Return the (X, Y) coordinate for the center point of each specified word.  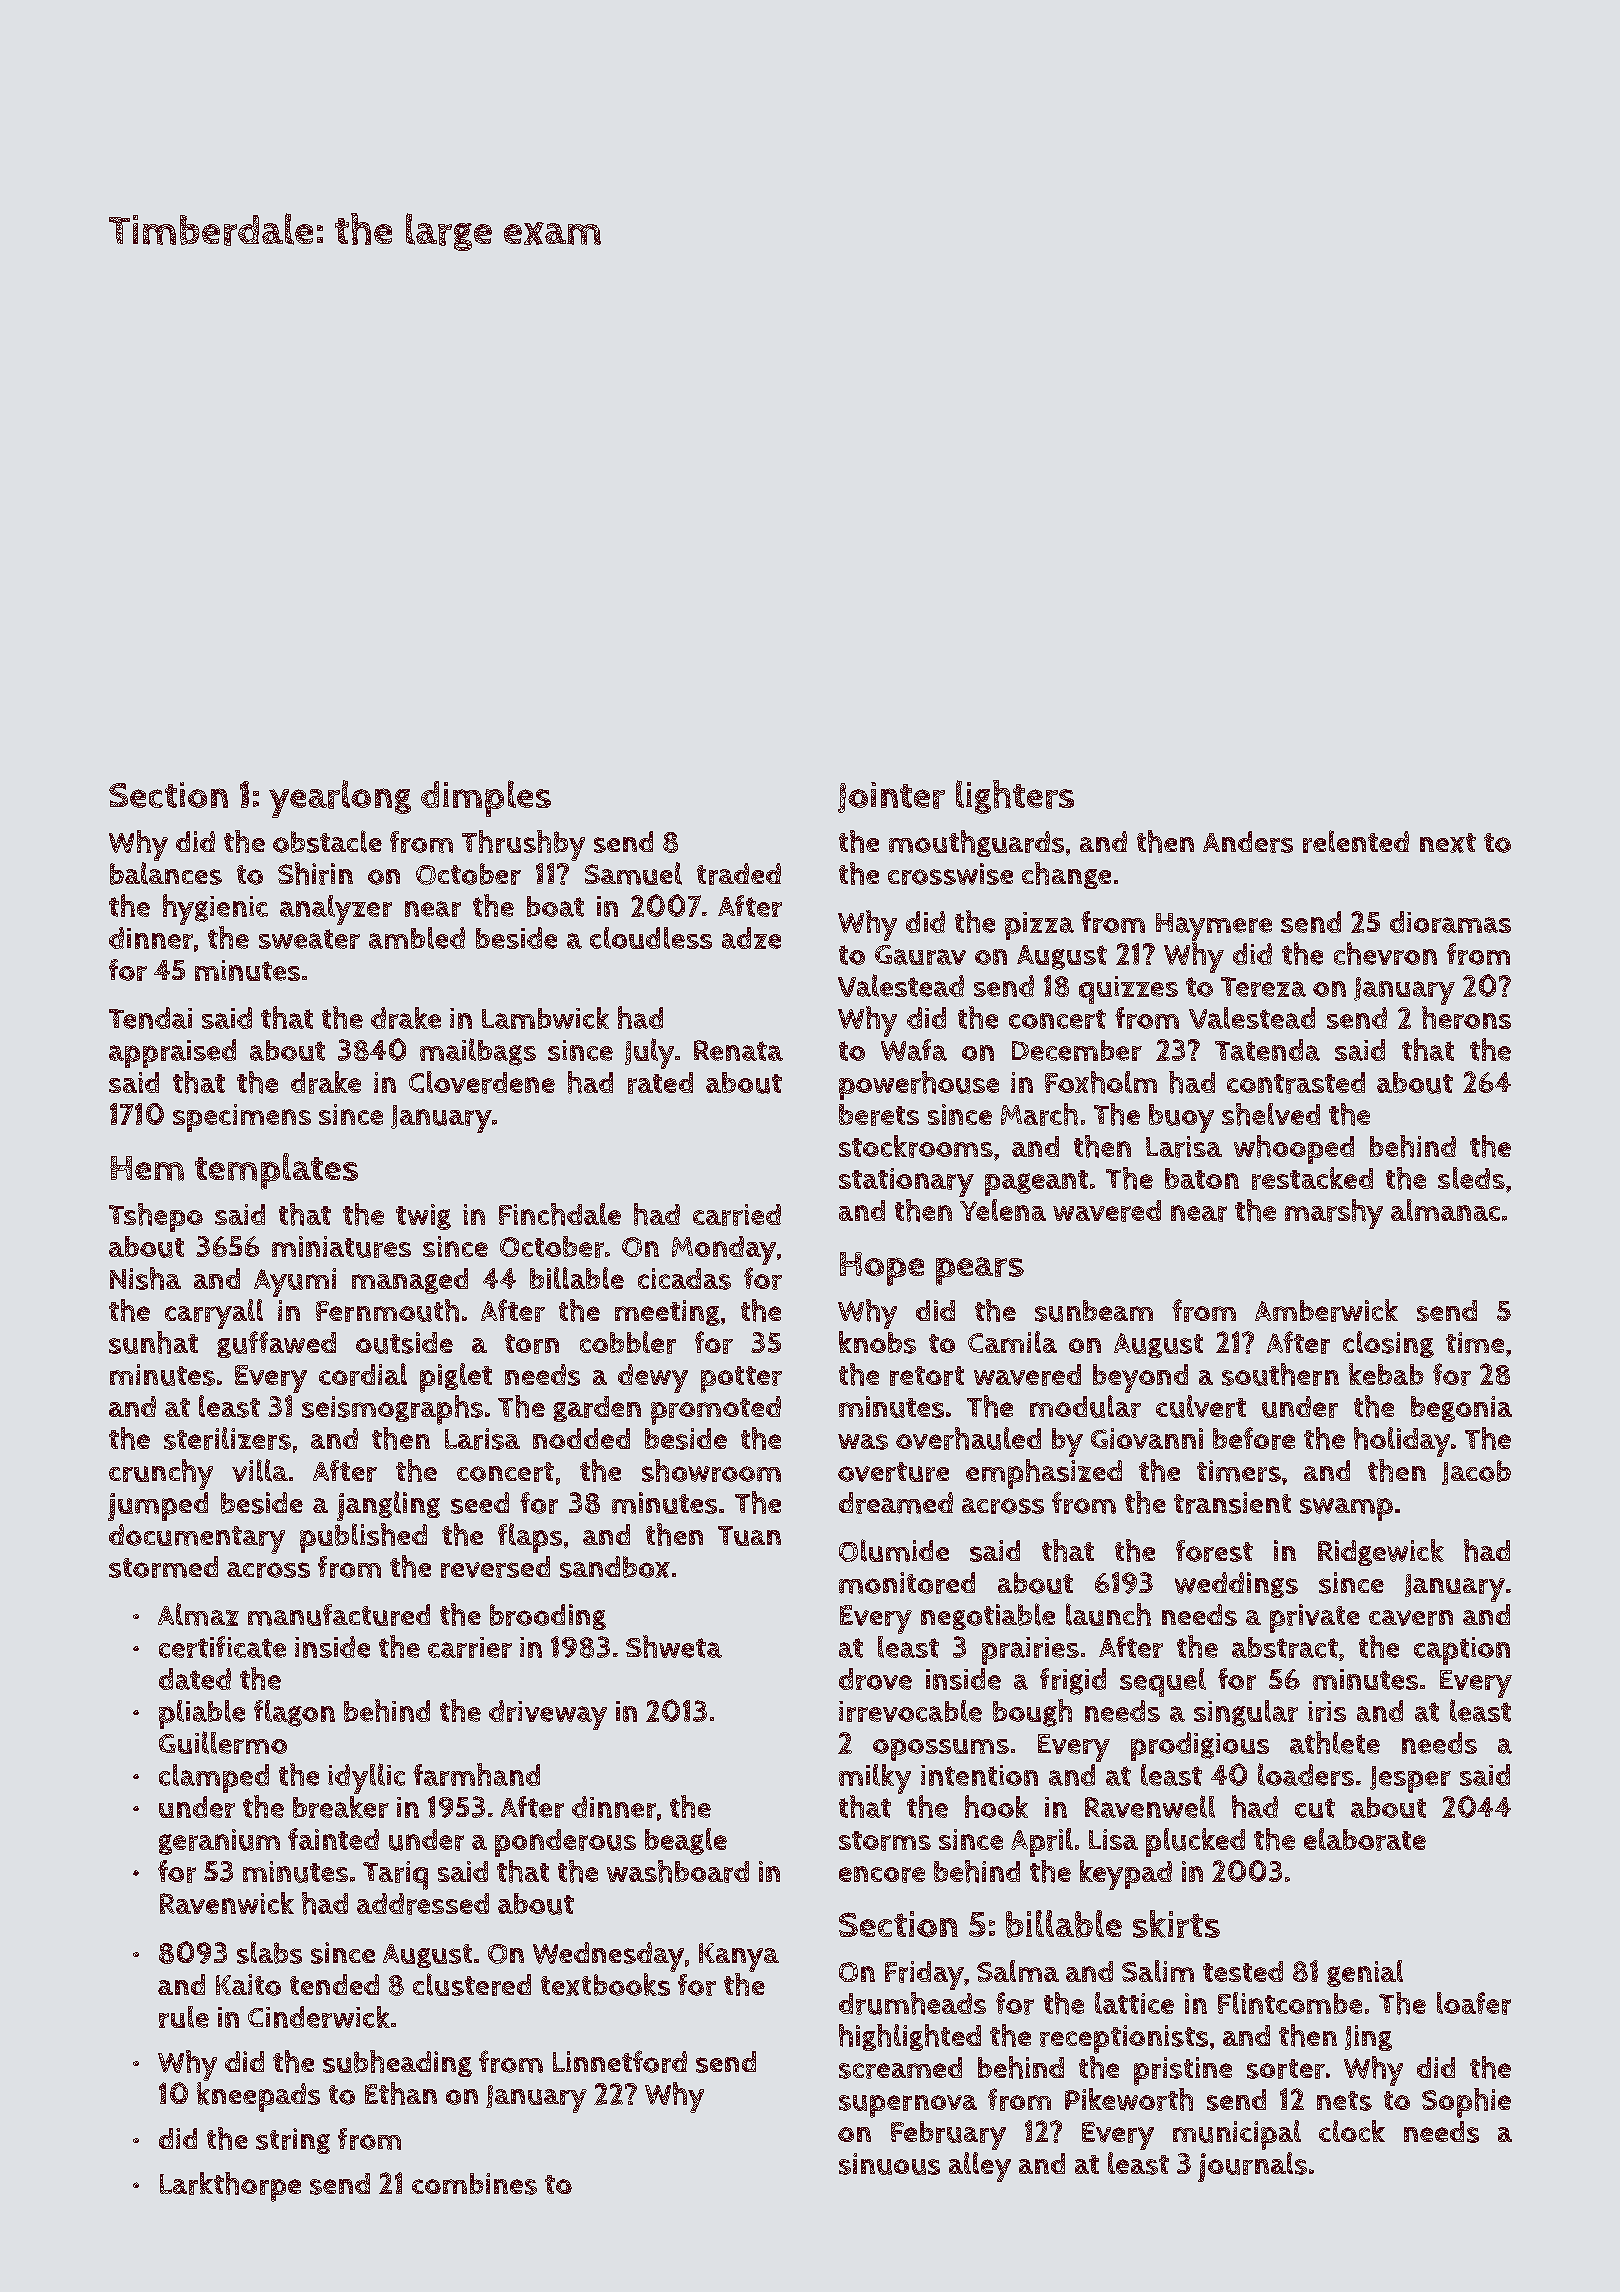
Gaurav (920, 955)
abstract (1285, 1647)
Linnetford (620, 2061)
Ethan (401, 2093)
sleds (1471, 1178)
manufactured (339, 1615)
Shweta (674, 1646)
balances (166, 873)
